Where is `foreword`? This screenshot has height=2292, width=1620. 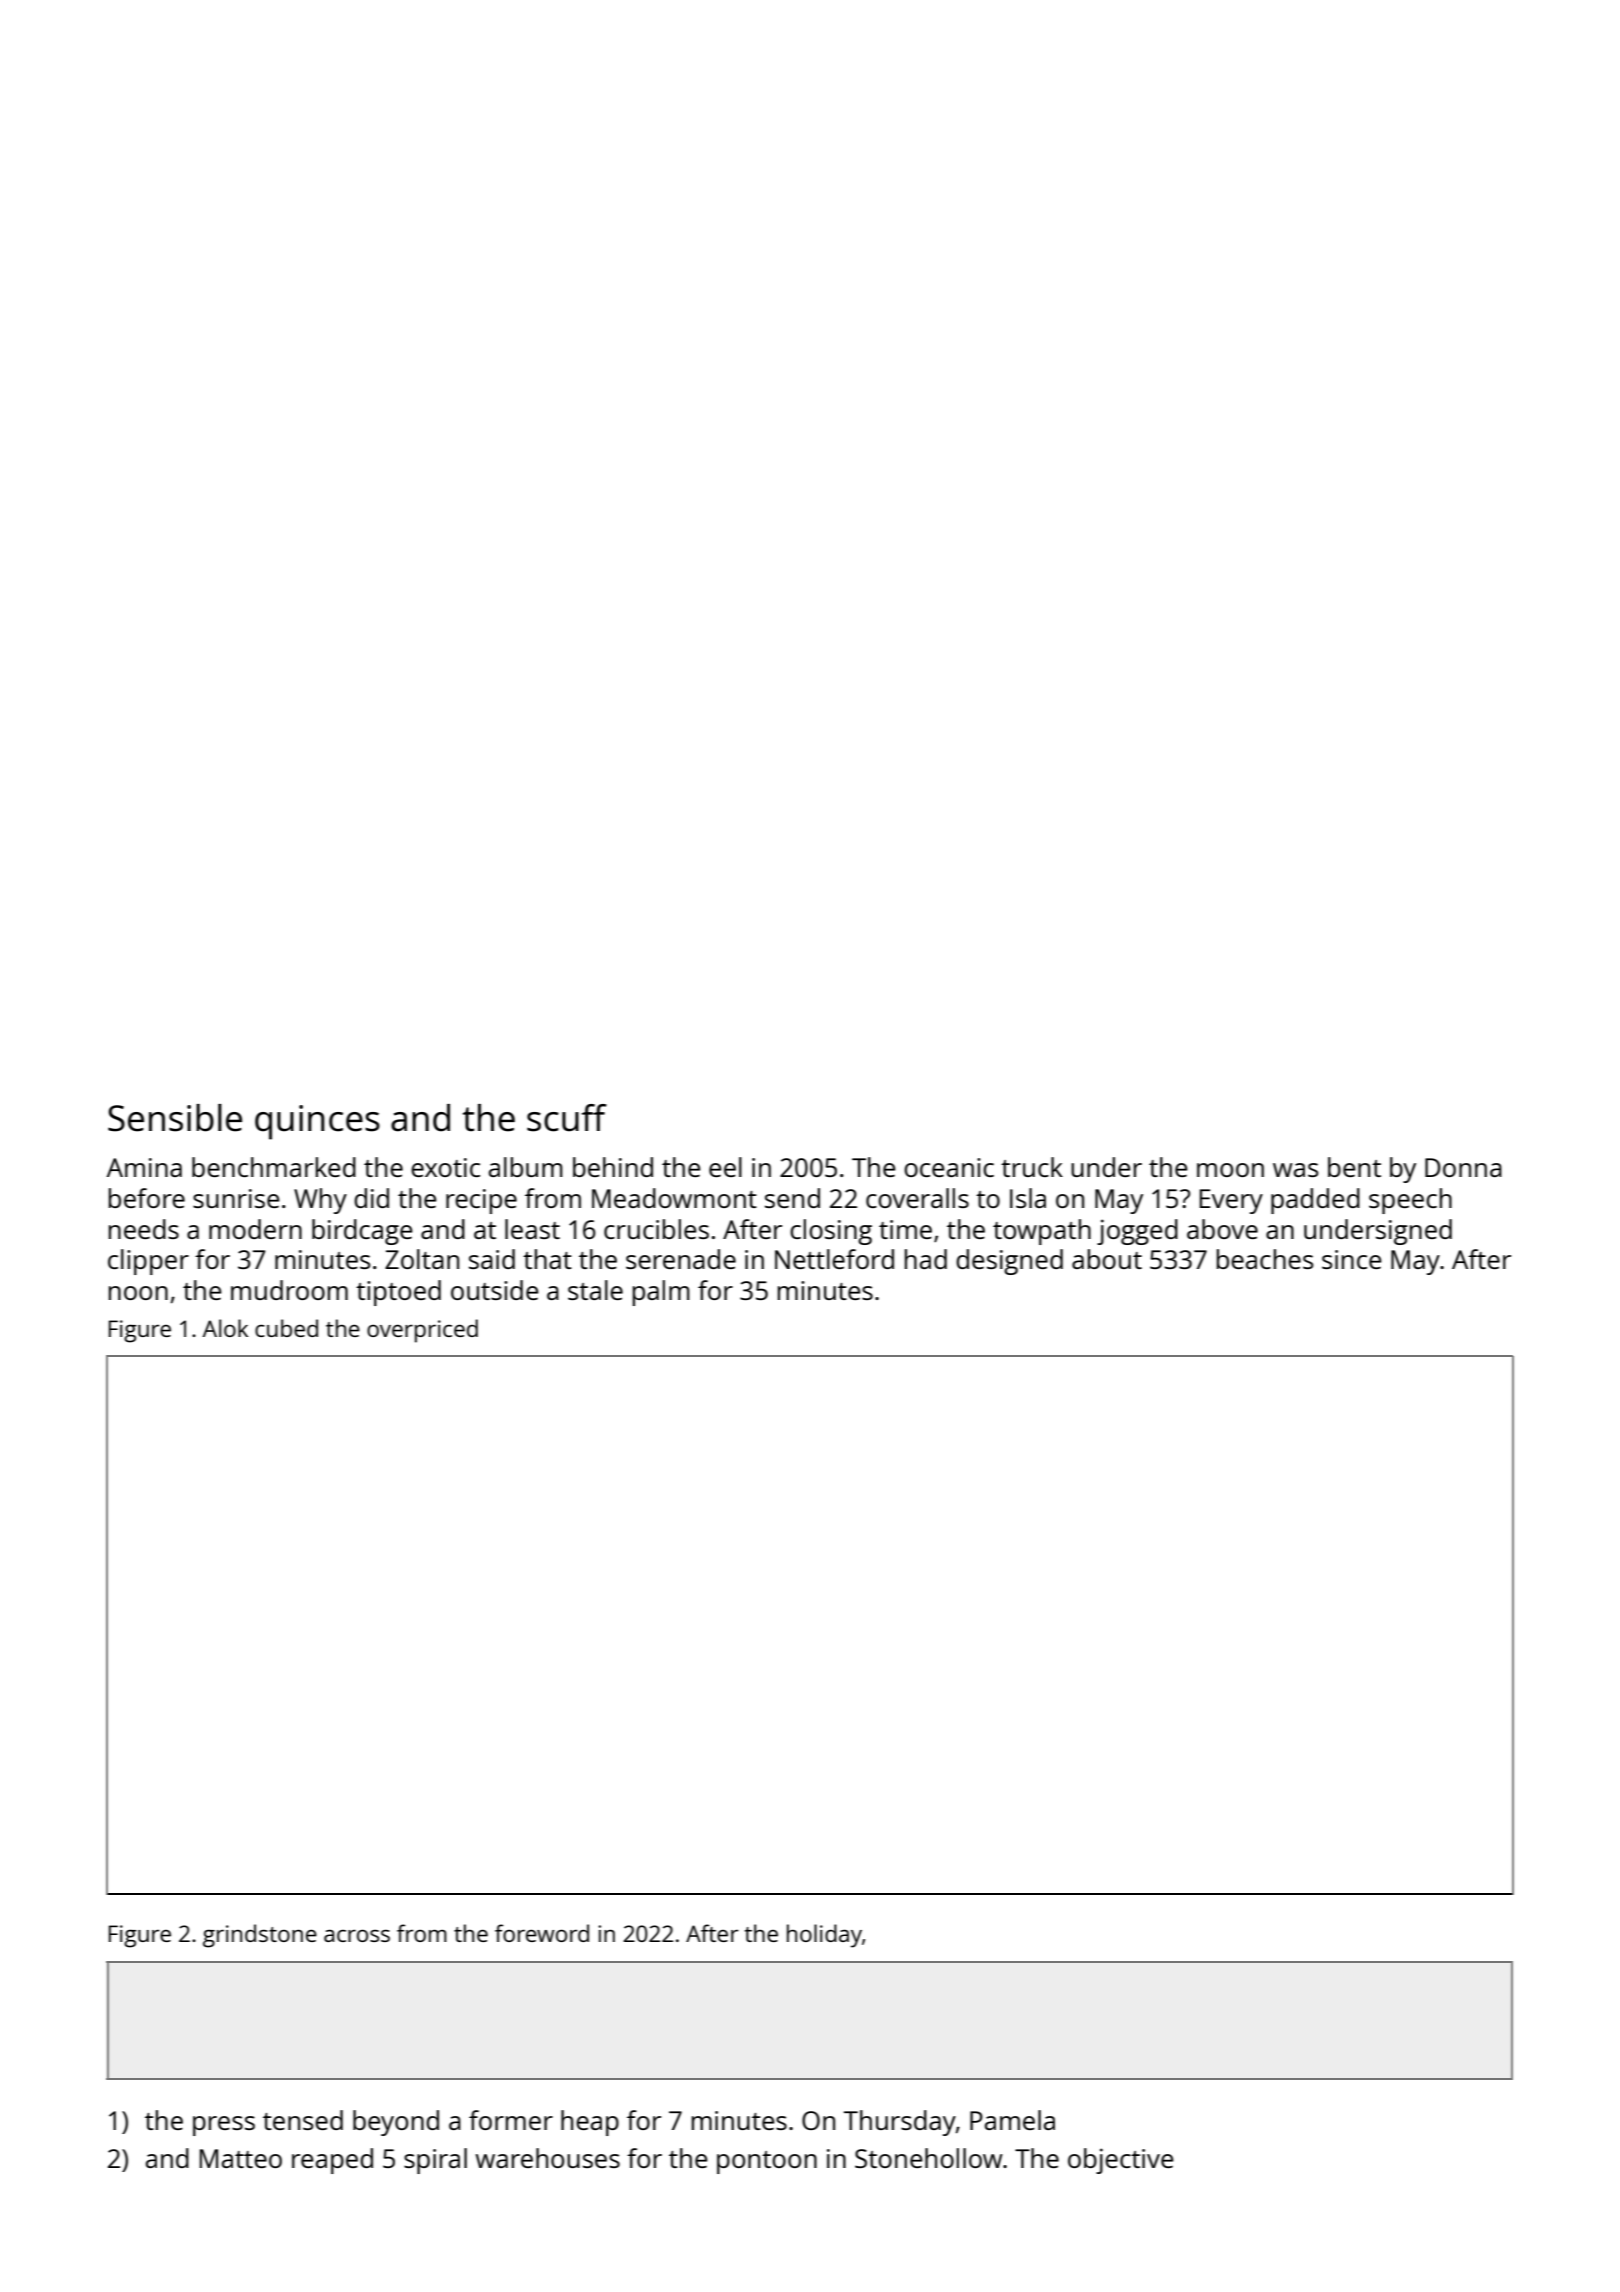
foreword is located at coordinates (542, 1933).
